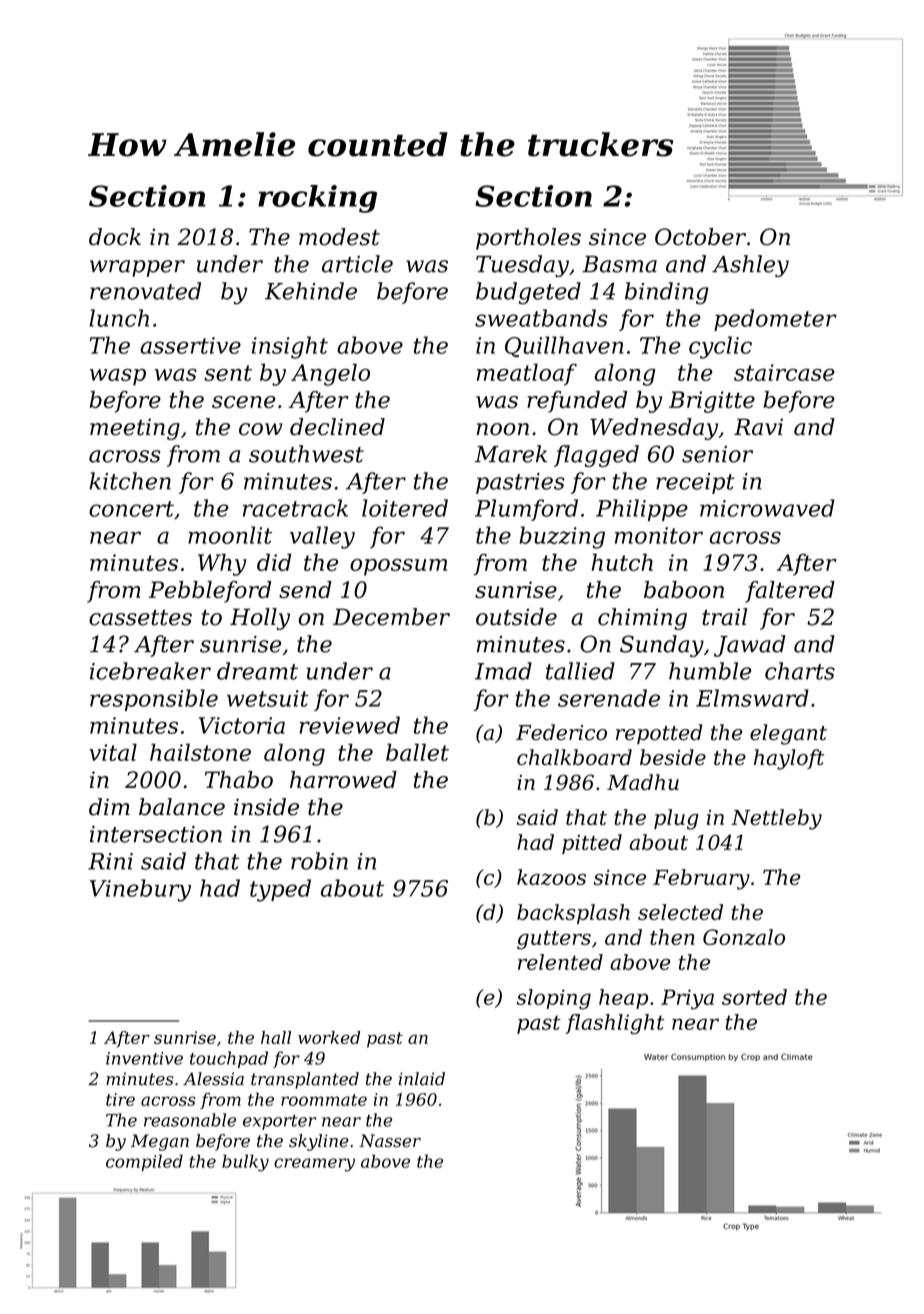 This page has width=924, height=1314. Describe the element at coordinates (390, 1141) in the page. I see `Nasser` at that location.
